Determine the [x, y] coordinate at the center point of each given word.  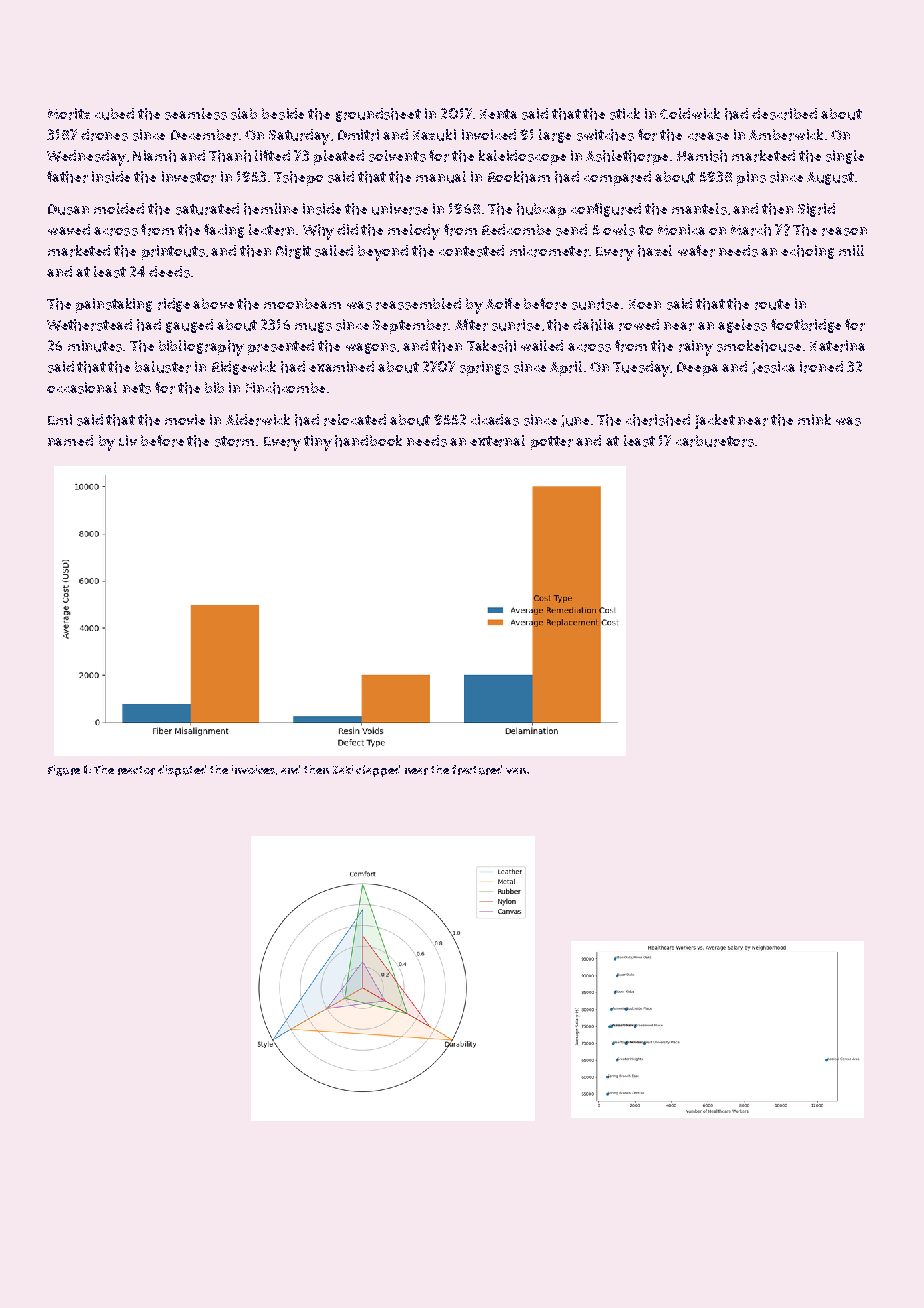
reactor [136, 770]
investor [189, 177]
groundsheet [378, 115]
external [497, 441]
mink [814, 419]
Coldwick [690, 113]
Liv [128, 440]
